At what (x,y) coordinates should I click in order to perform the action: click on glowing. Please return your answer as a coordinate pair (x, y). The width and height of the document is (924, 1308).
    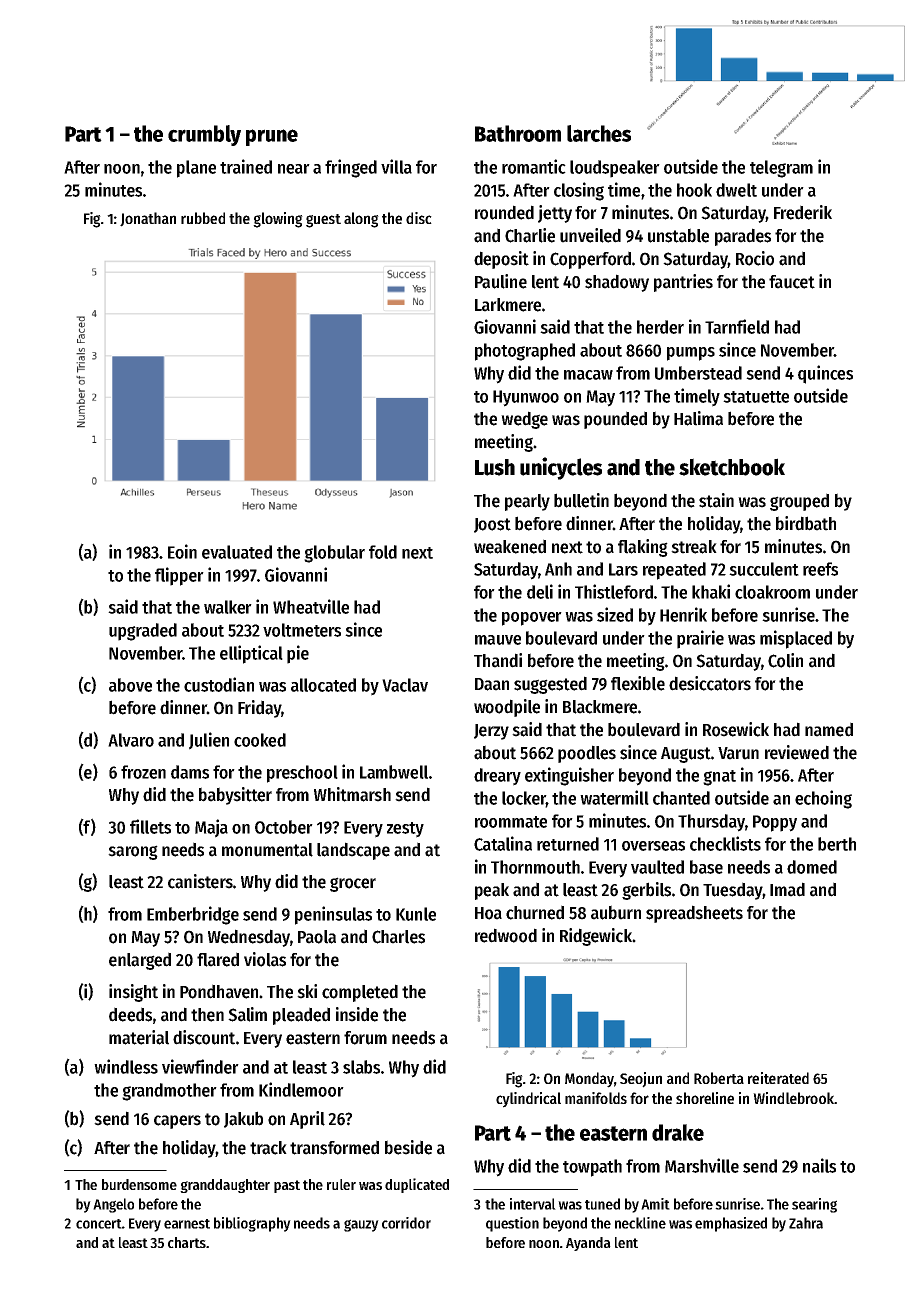
    Looking at the image, I should click on (278, 220).
